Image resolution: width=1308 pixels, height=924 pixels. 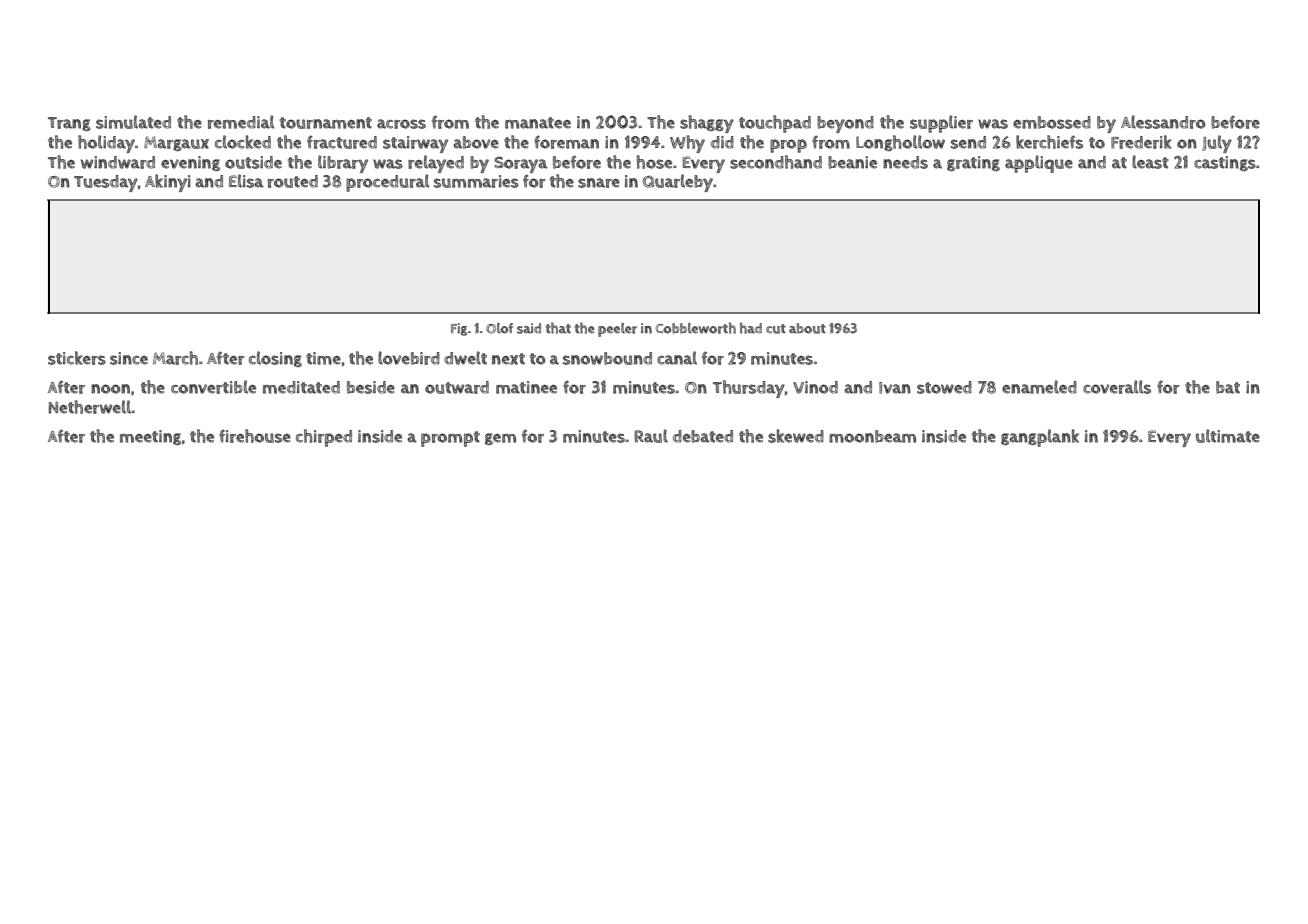 I want to click on chirped, so click(x=324, y=438).
